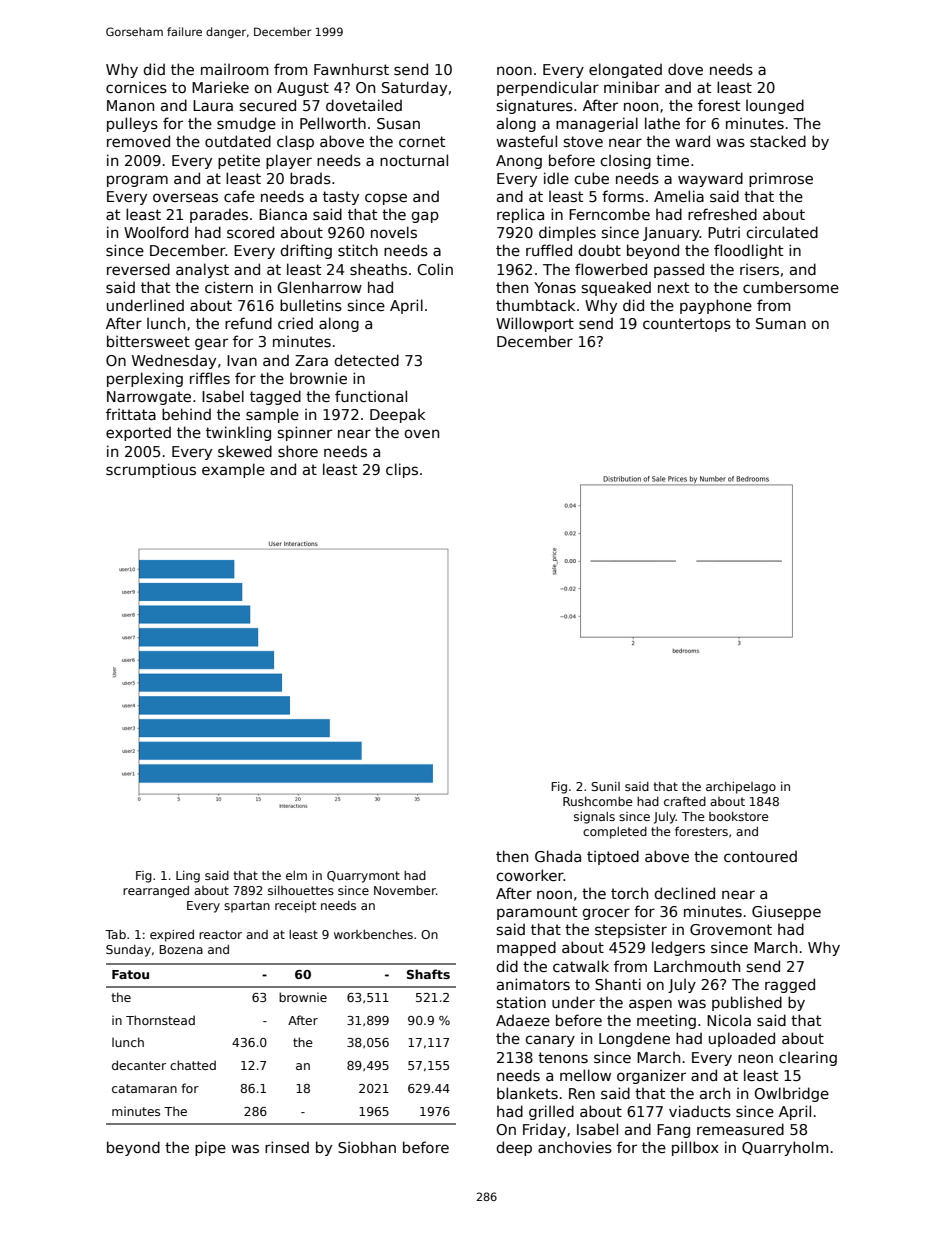 The width and height of the screenshot is (952, 1233). Describe the element at coordinates (782, 232) in the screenshot. I see `circulated` at that location.
